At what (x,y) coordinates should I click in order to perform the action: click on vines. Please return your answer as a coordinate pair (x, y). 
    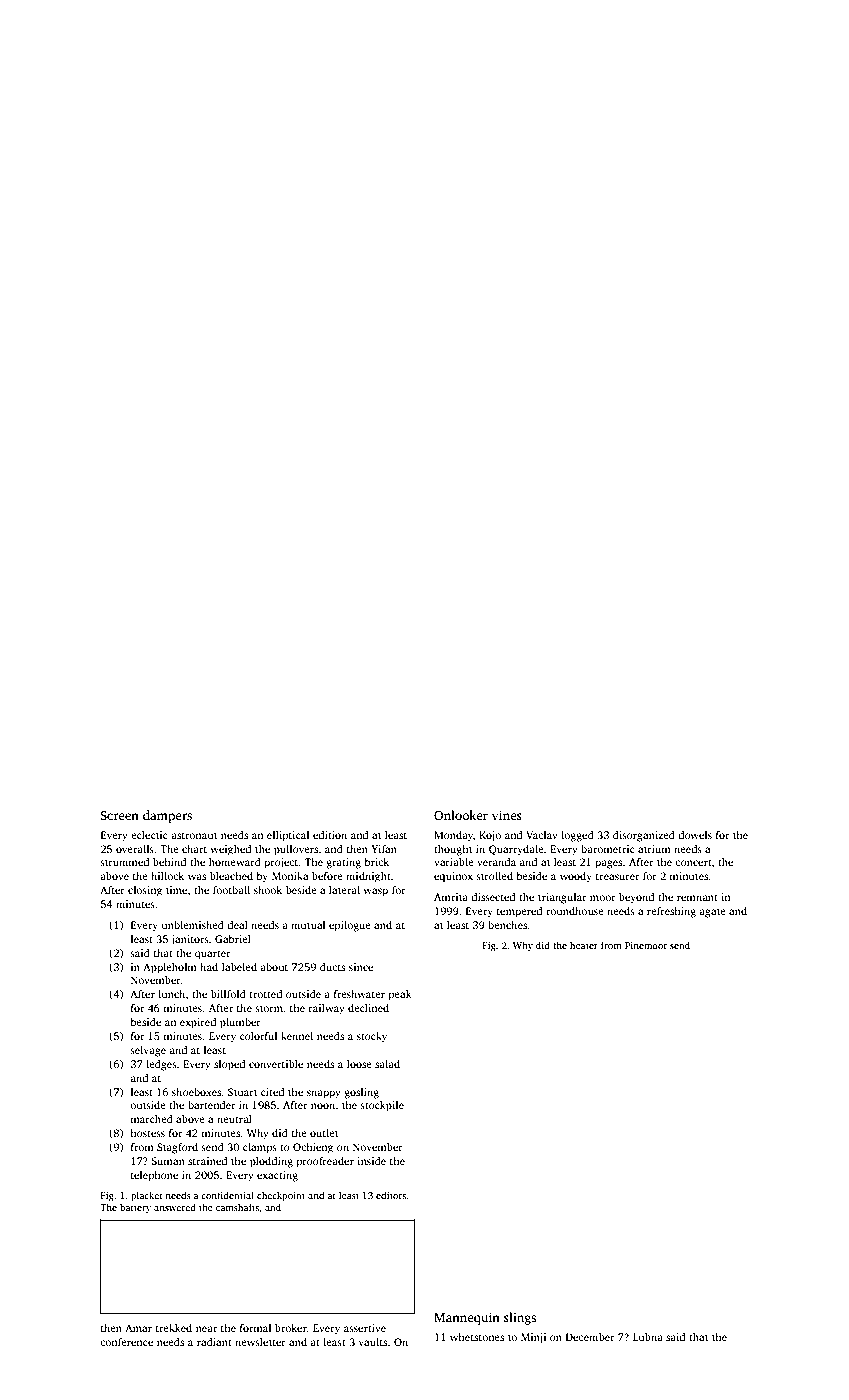
    Looking at the image, I should click on (507, 815).
